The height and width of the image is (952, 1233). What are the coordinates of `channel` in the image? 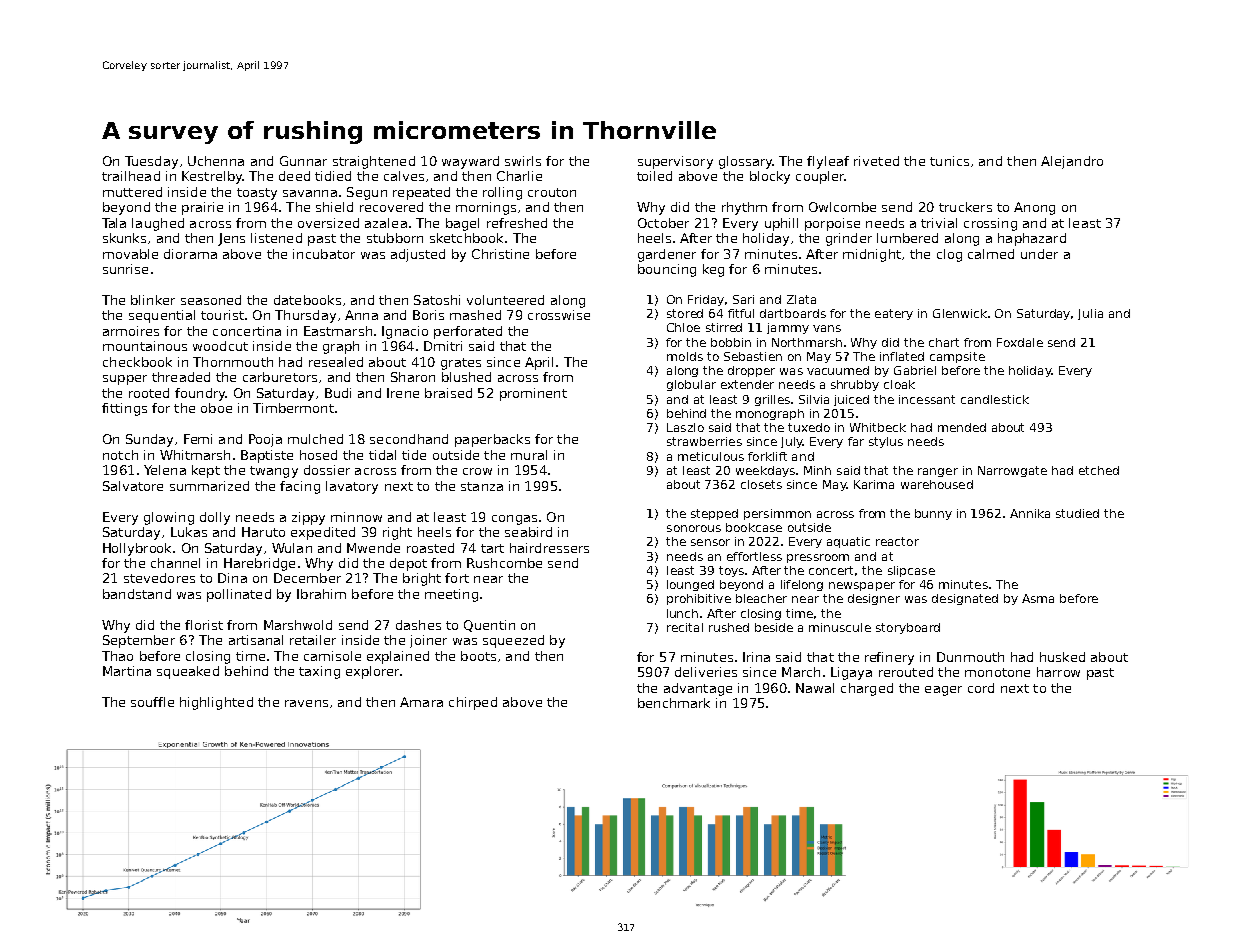 It's located at (175, 563).
